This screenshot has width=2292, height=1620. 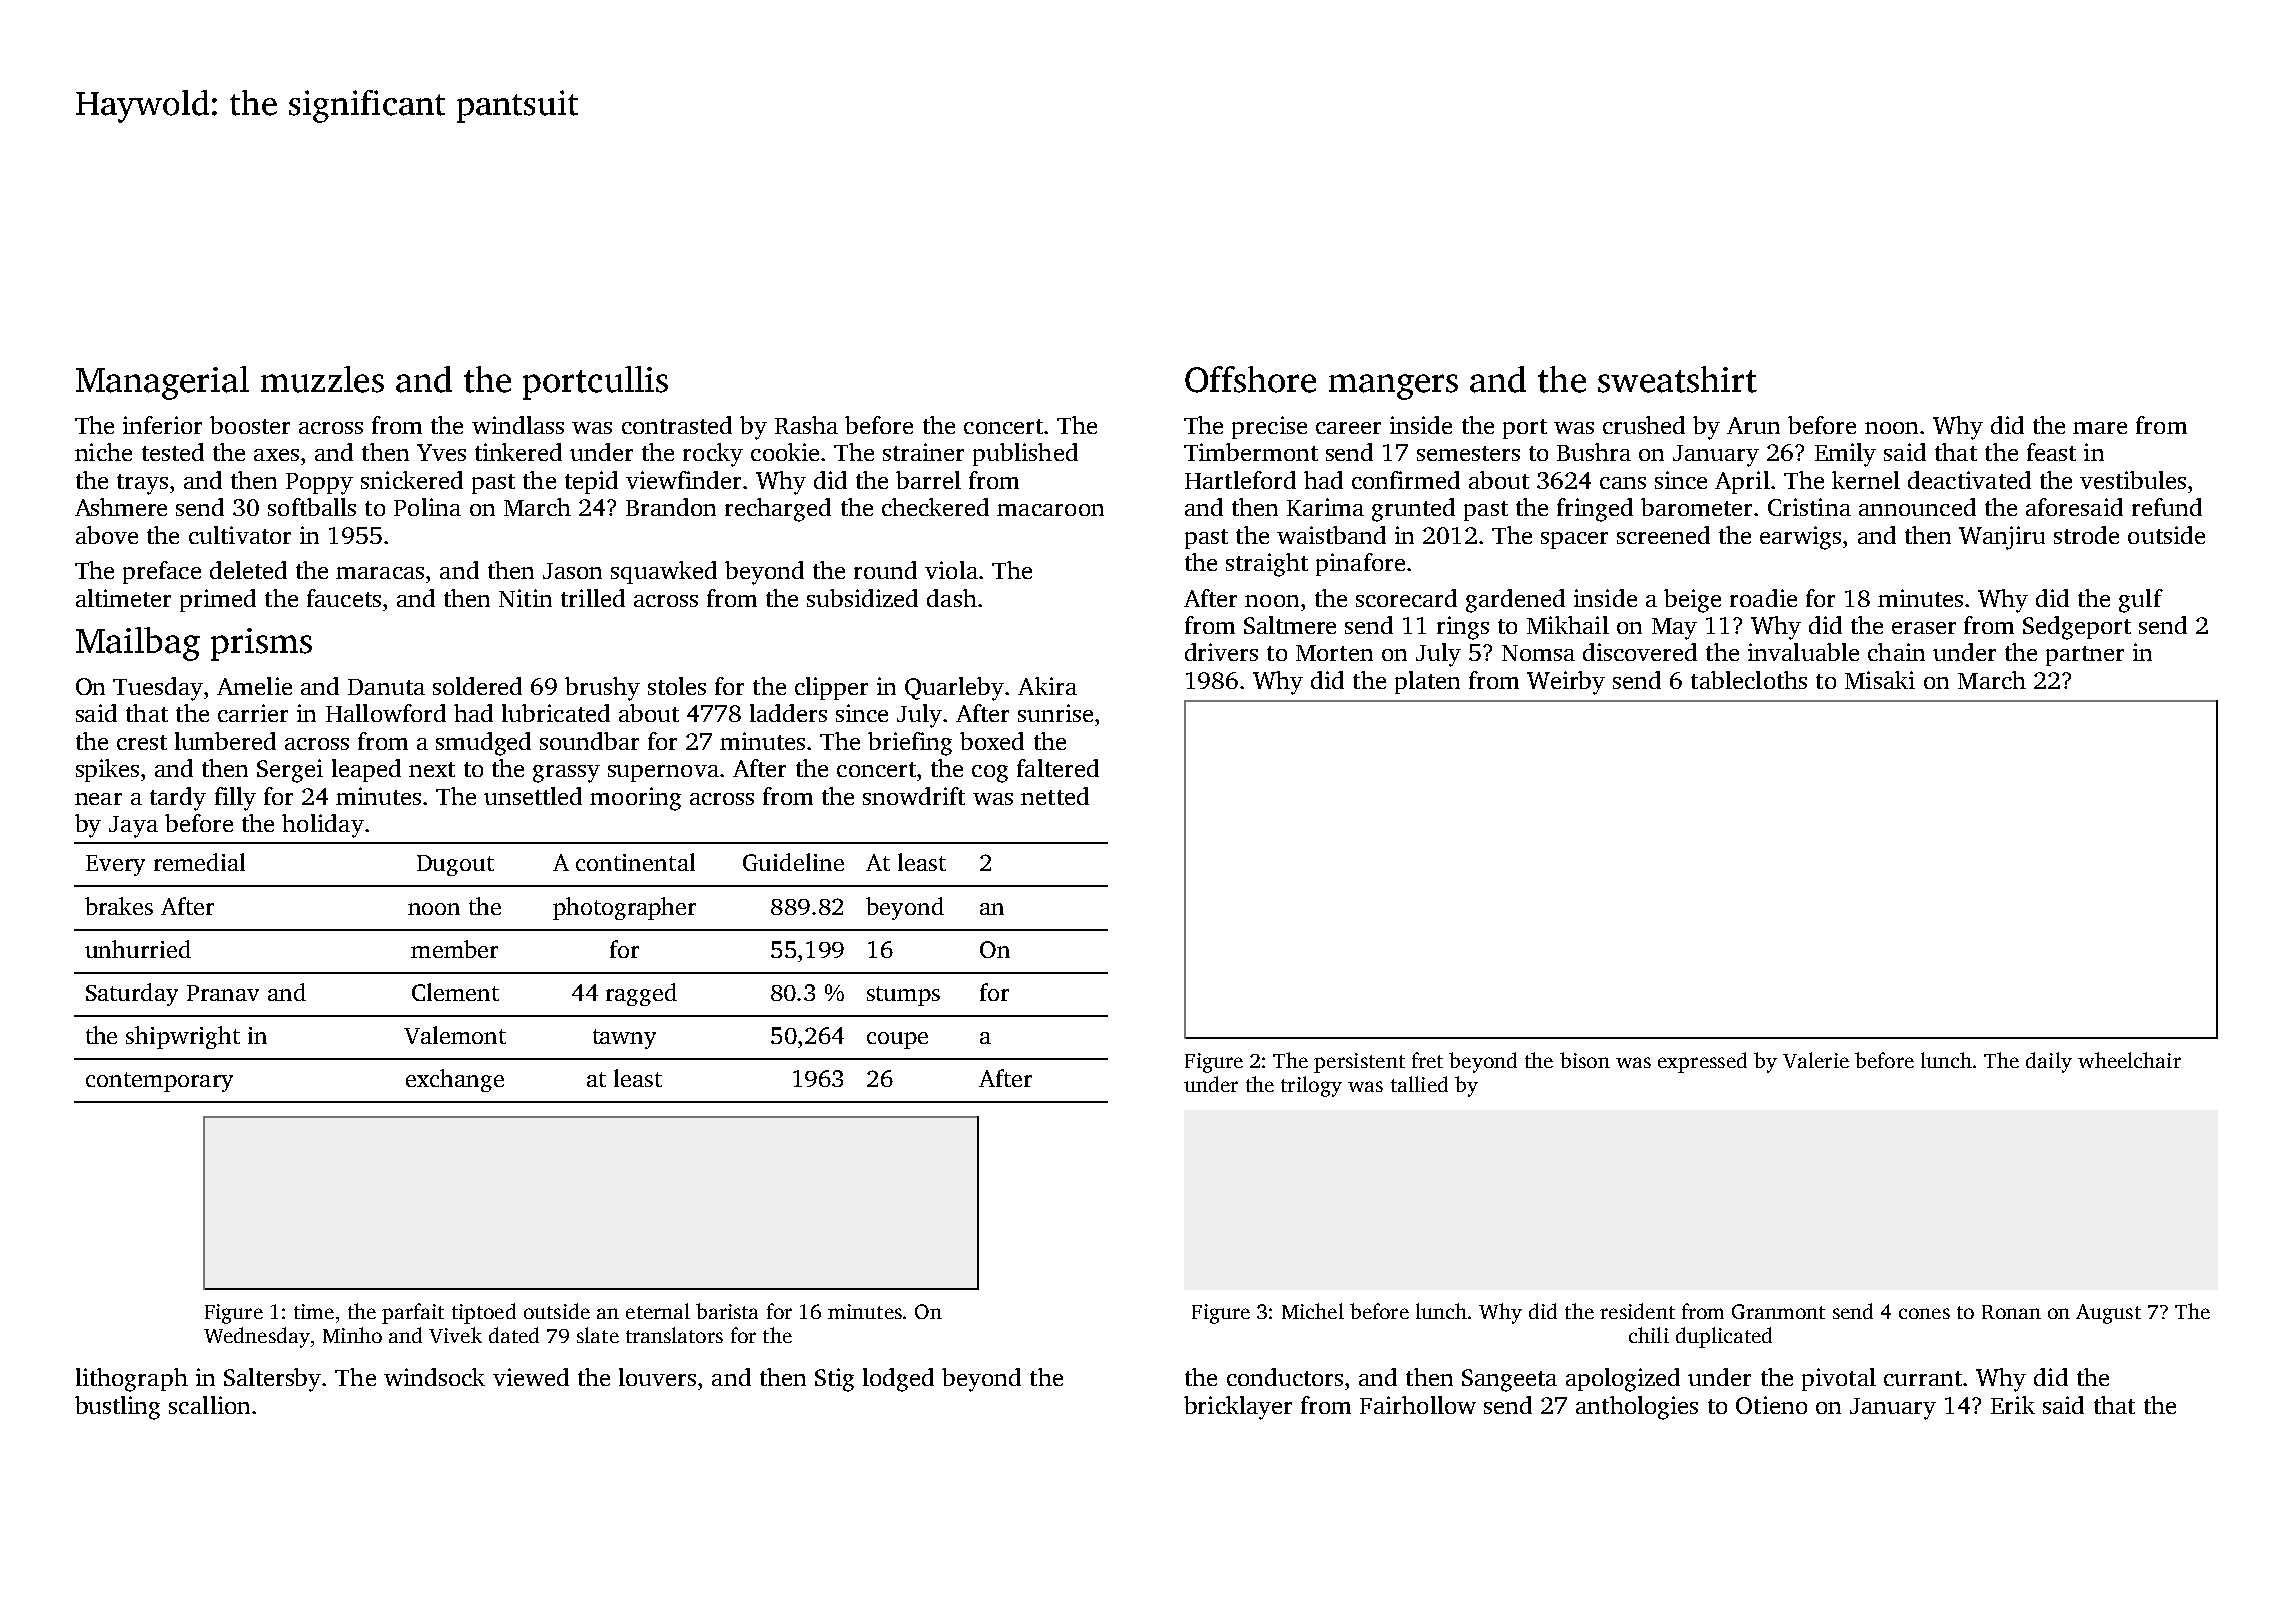 What do you see at coordinates (412, 480) in the screenshot?
I see `snickered` at bounding box center [412, 480].
